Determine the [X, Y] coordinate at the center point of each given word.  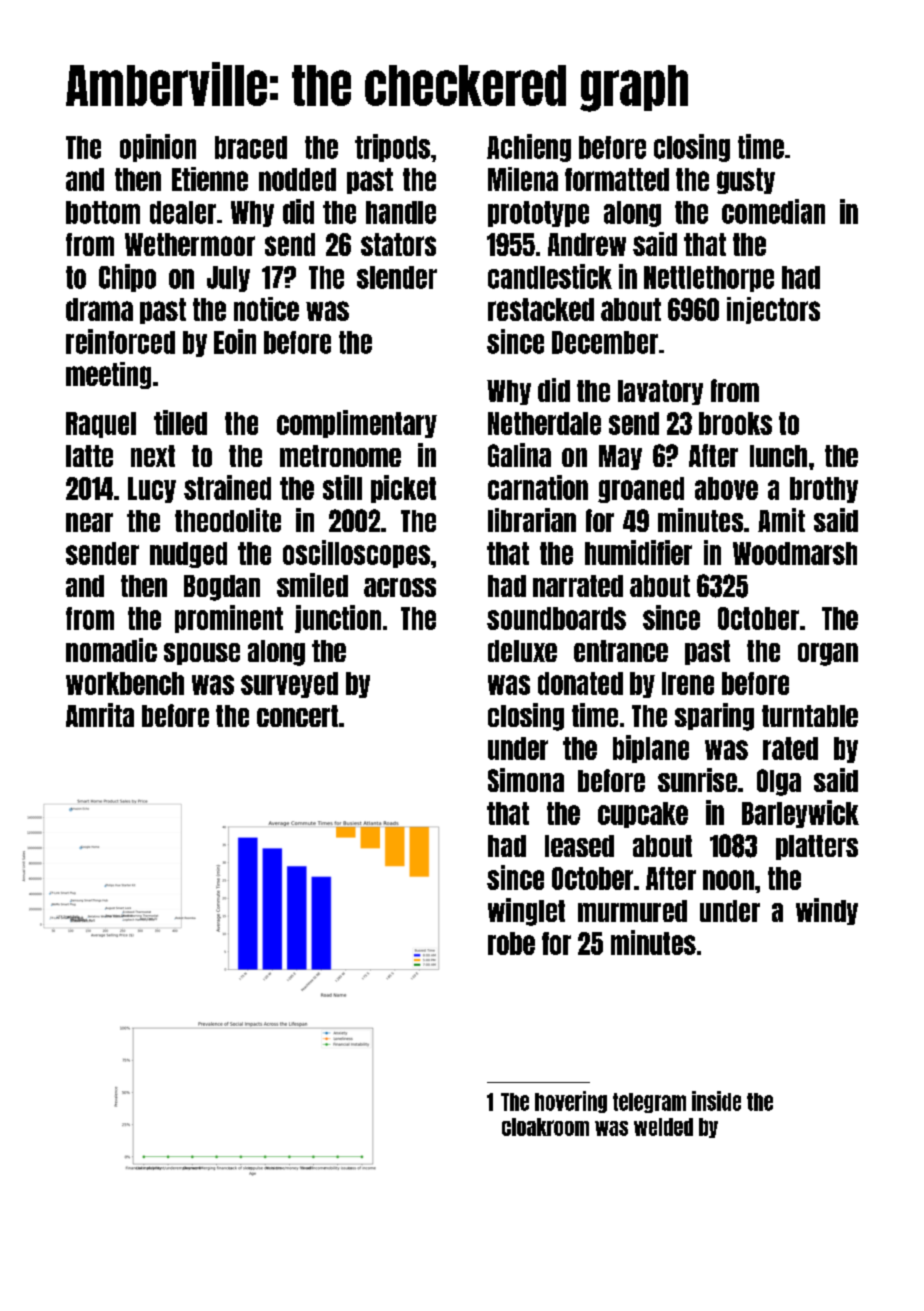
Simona [526, 780]
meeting [108, 375]
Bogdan [222, 588]
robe [511, 943]
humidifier [638, 552]
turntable [810, 716]
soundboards [556, 618]
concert [297, 716]
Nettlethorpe [709, 279]
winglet [526, 912]
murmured [632, 911]
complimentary [357, 424]
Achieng [529, 148]
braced [251, 147]
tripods [392, 148]
